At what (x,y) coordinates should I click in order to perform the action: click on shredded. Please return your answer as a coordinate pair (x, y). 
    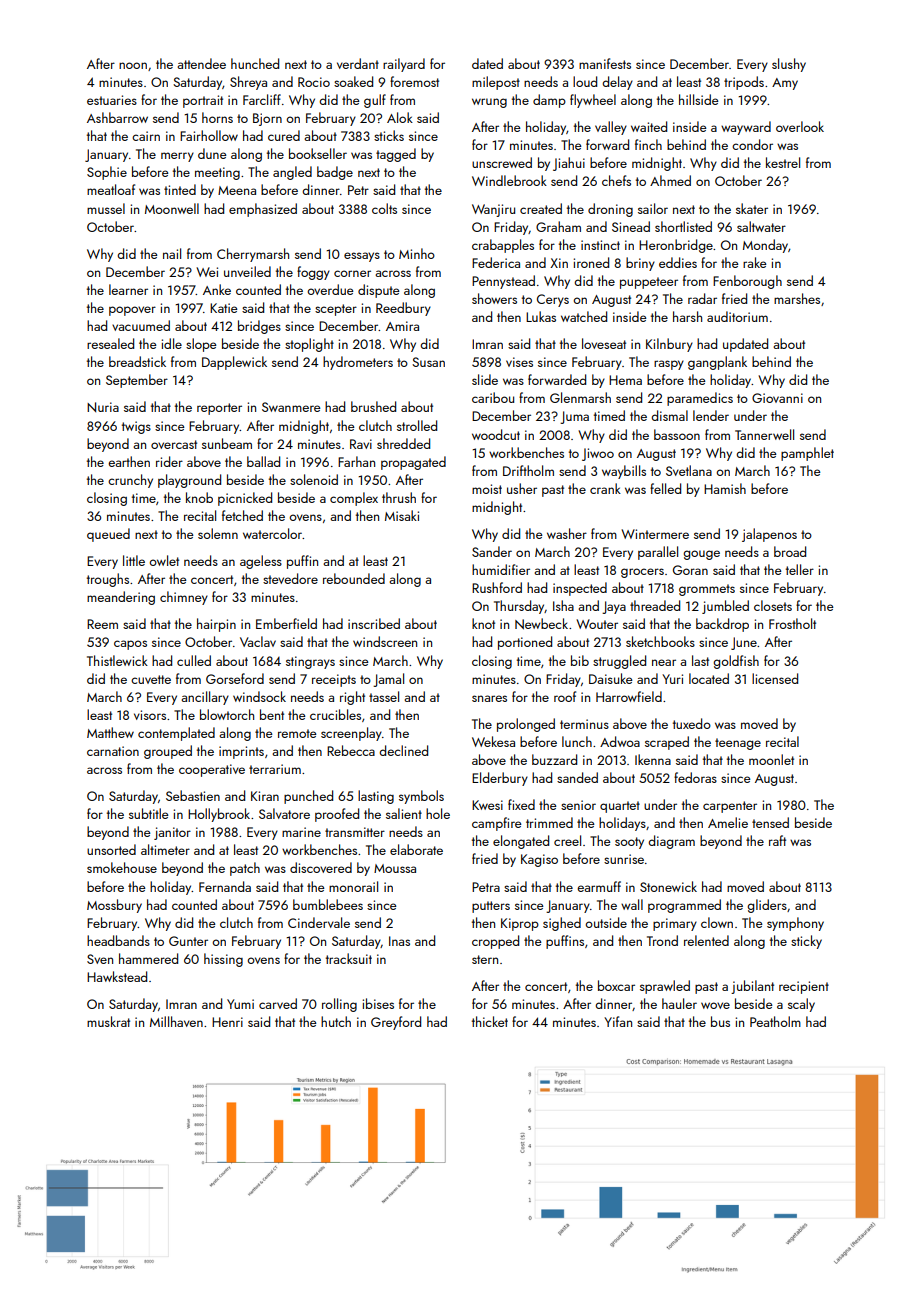
    Looking at the image, I should click on (403, 443).
